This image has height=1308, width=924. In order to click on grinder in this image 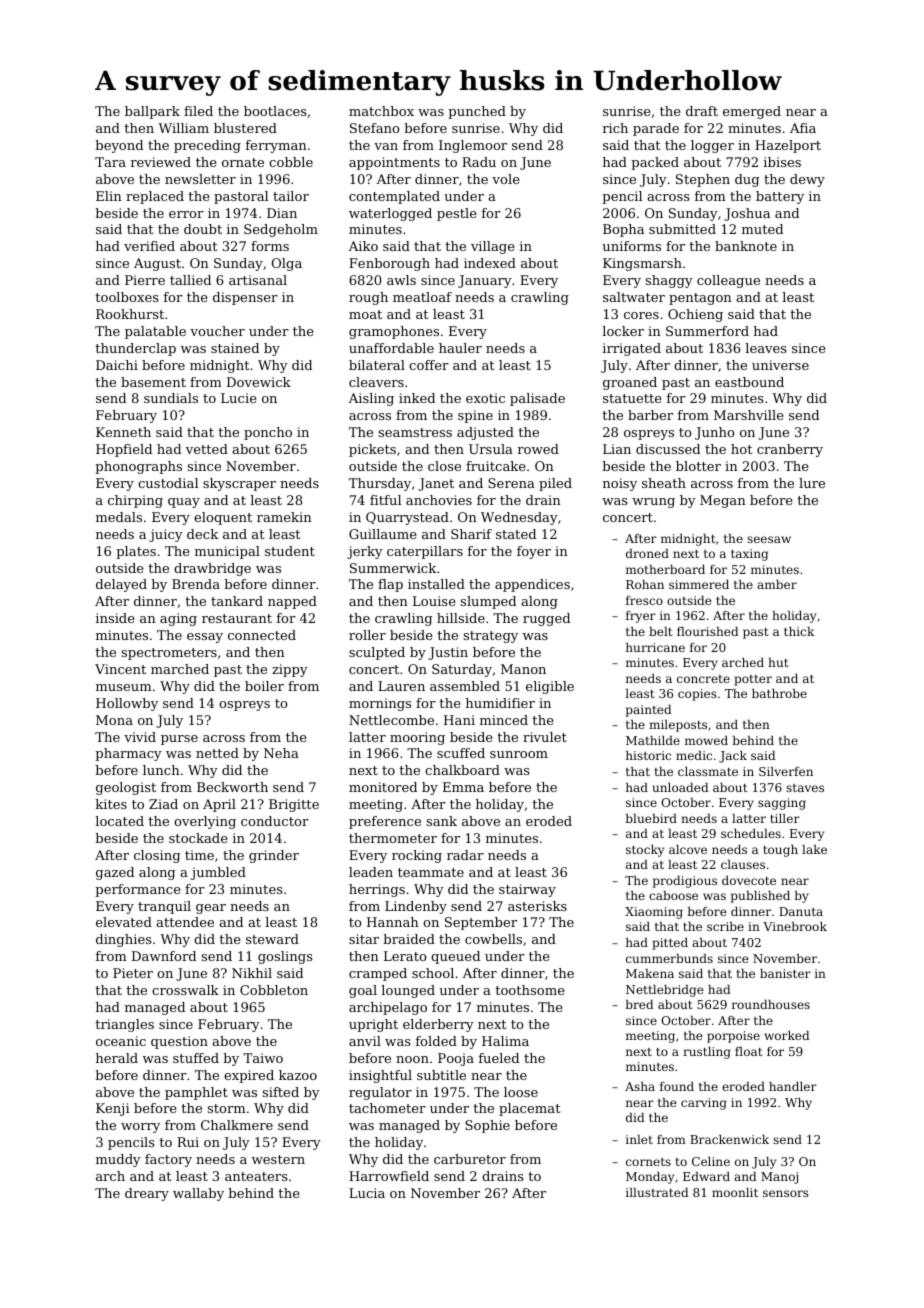, I will do `click(274, 856)`.
